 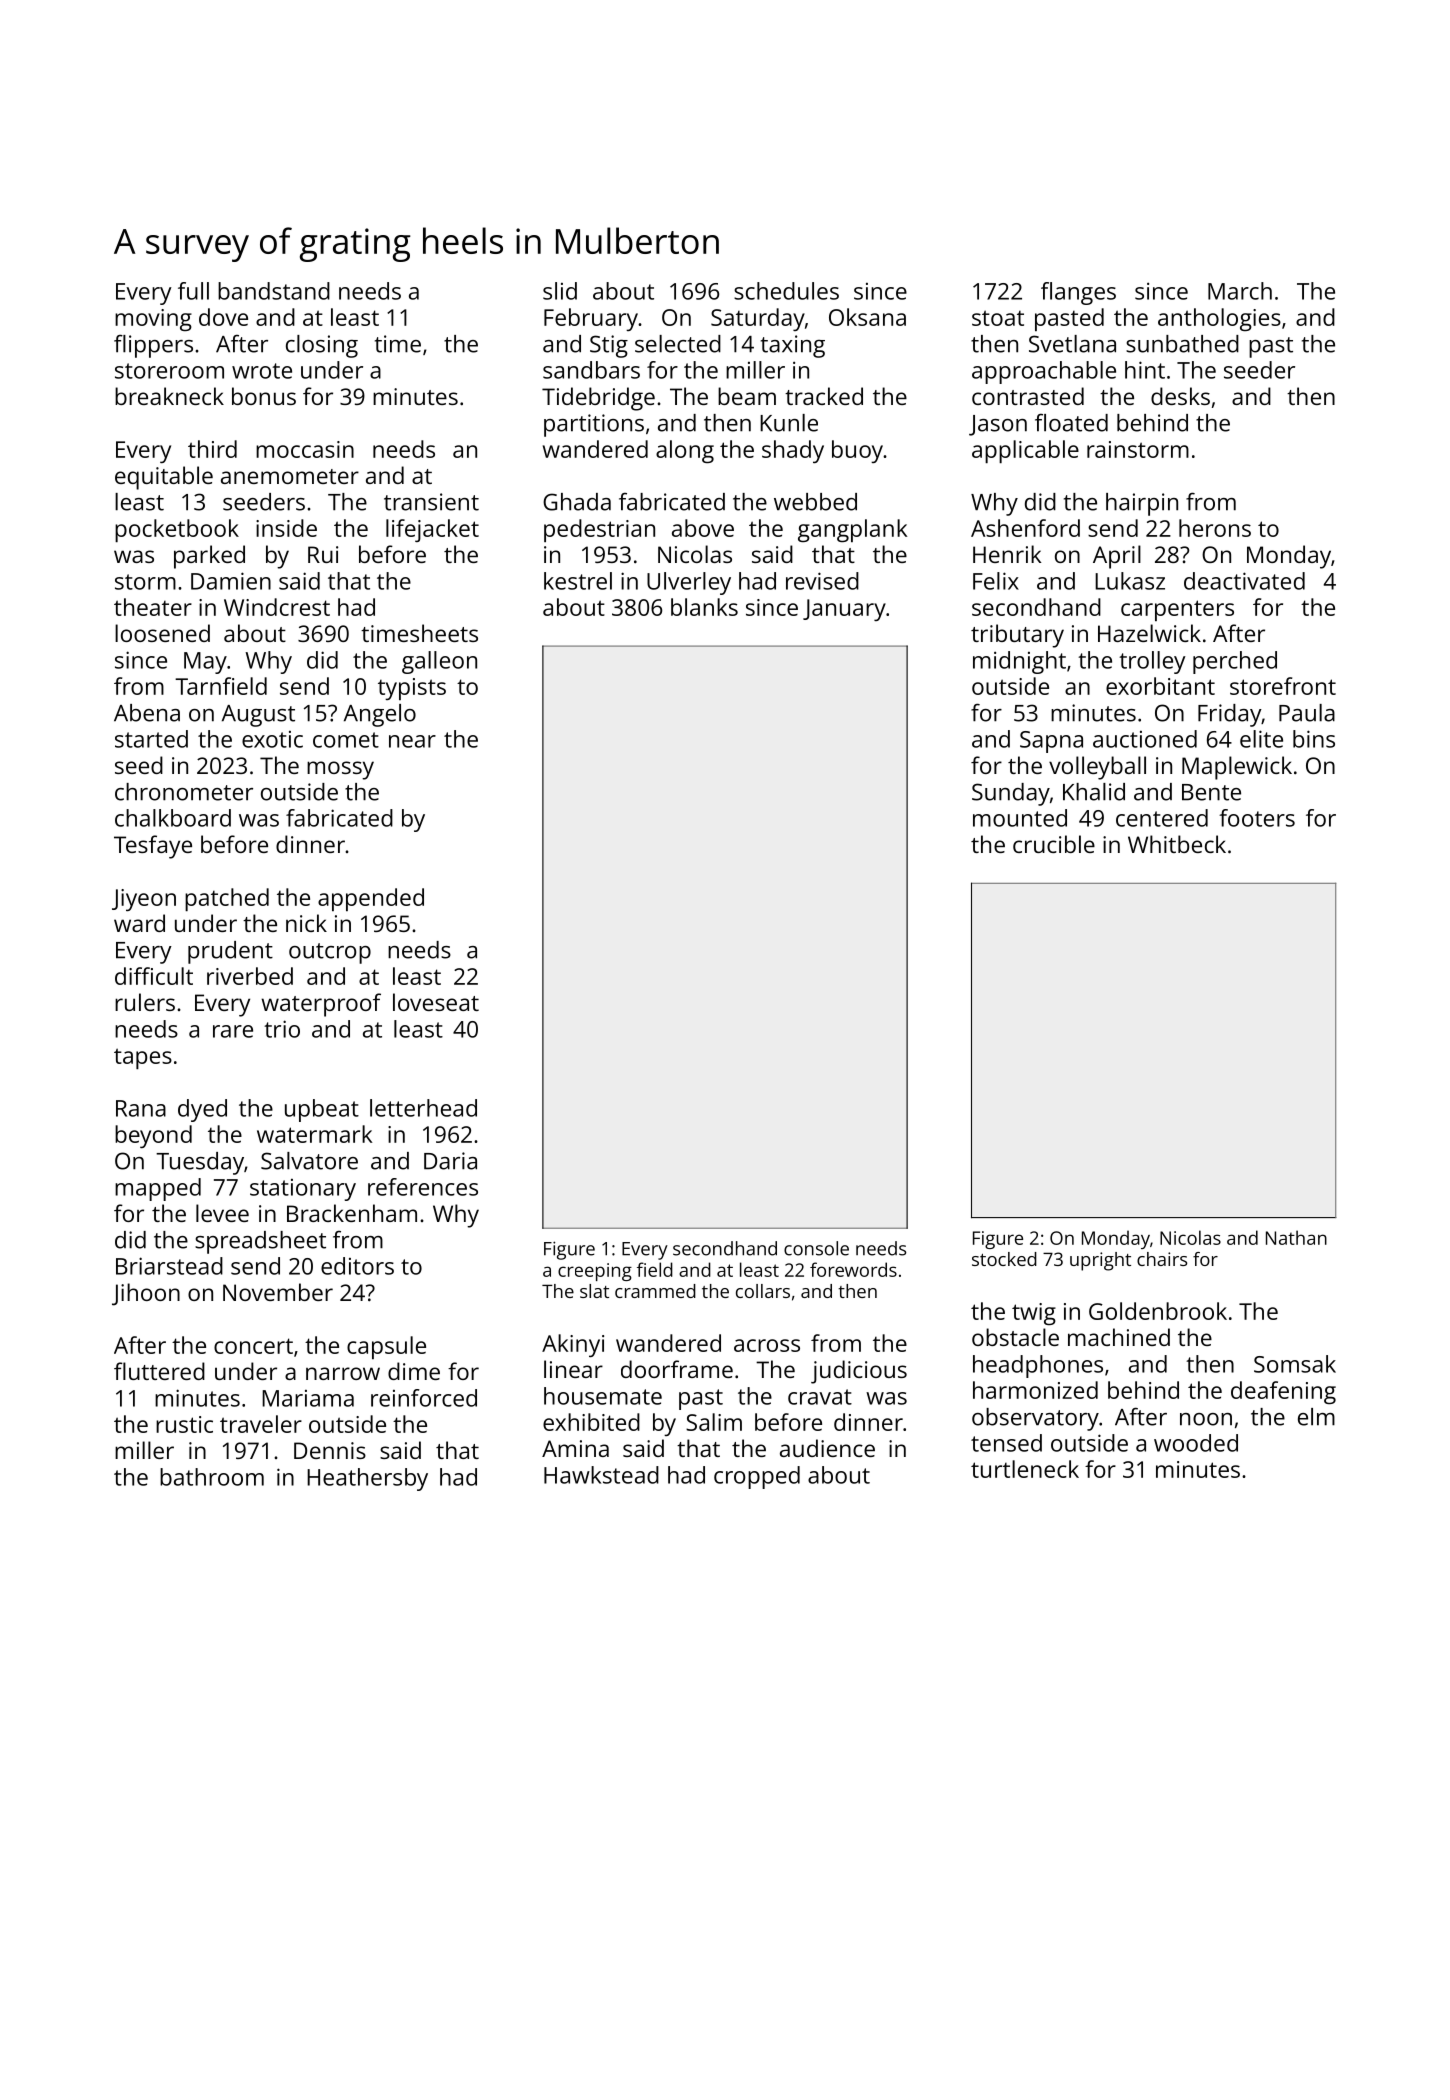 What do you see at coordinates (258, 716) in the page?
I see `August` at bounding box center [258, 716].
